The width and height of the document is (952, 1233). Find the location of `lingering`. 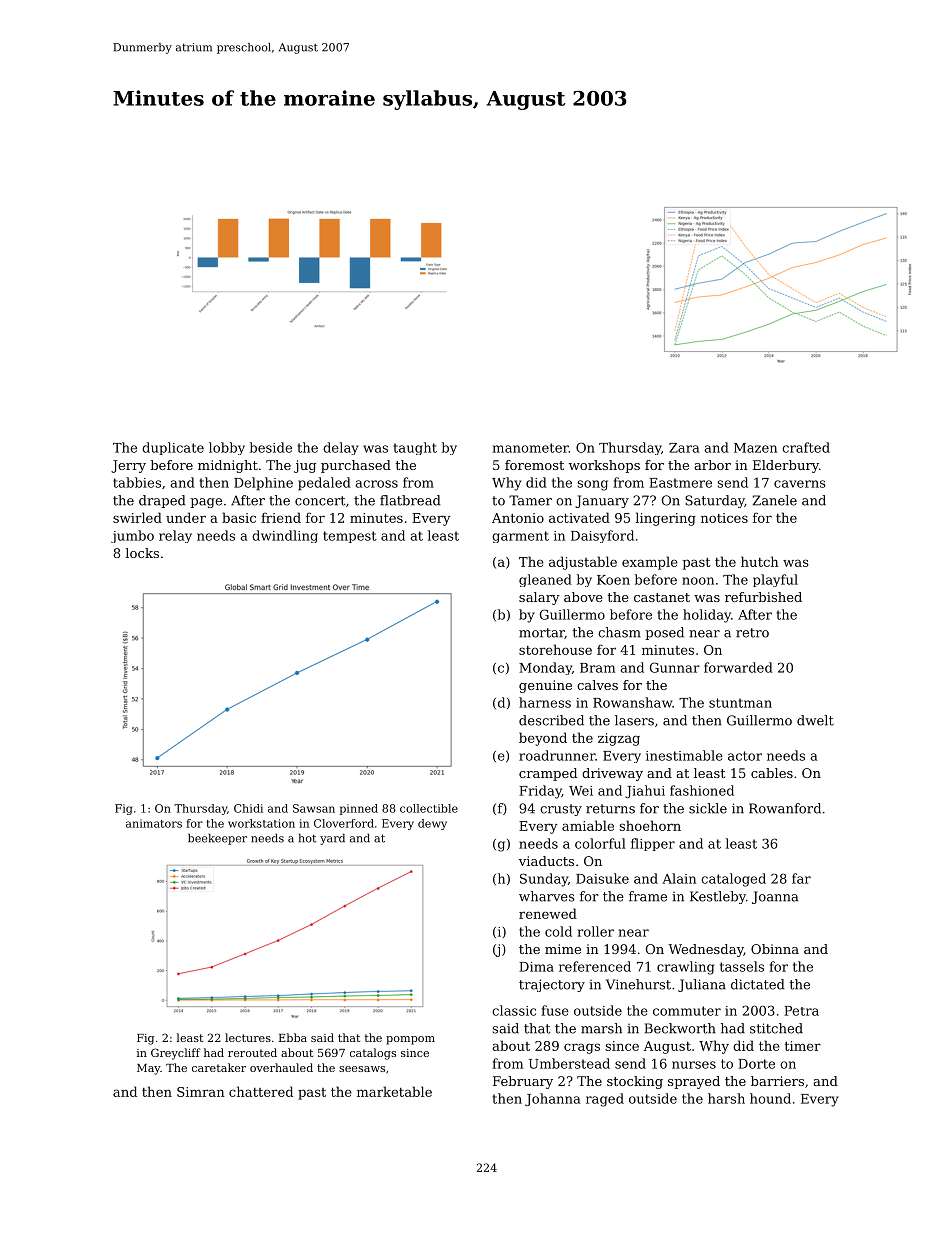

lingering is located at coordinates (665, 519).
